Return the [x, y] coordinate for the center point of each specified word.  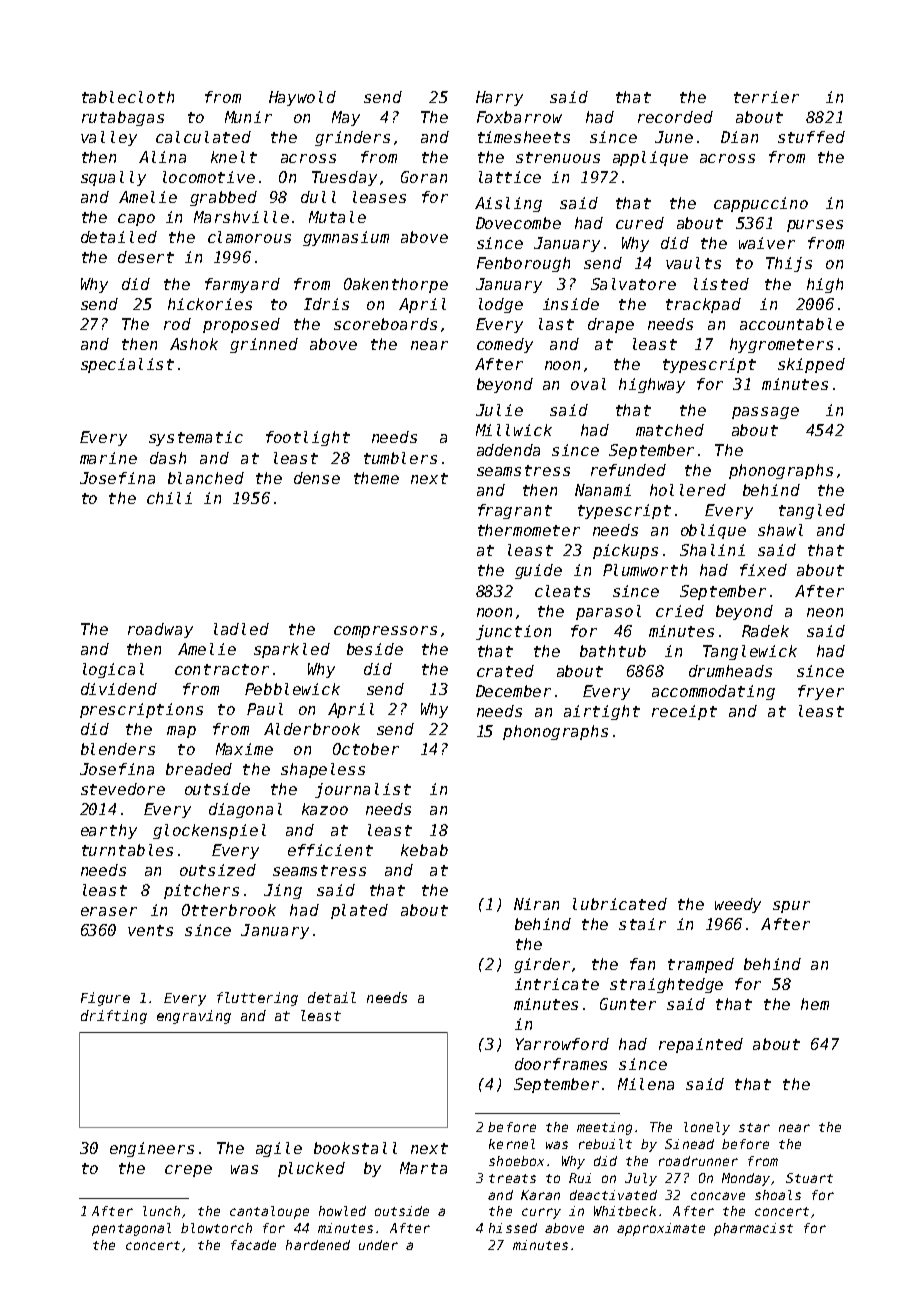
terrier [766, 97]
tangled [812, 511]
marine [108, 458]
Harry [499, 98]
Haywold [302, 98]
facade [253, 1245]
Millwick [514, 430]
